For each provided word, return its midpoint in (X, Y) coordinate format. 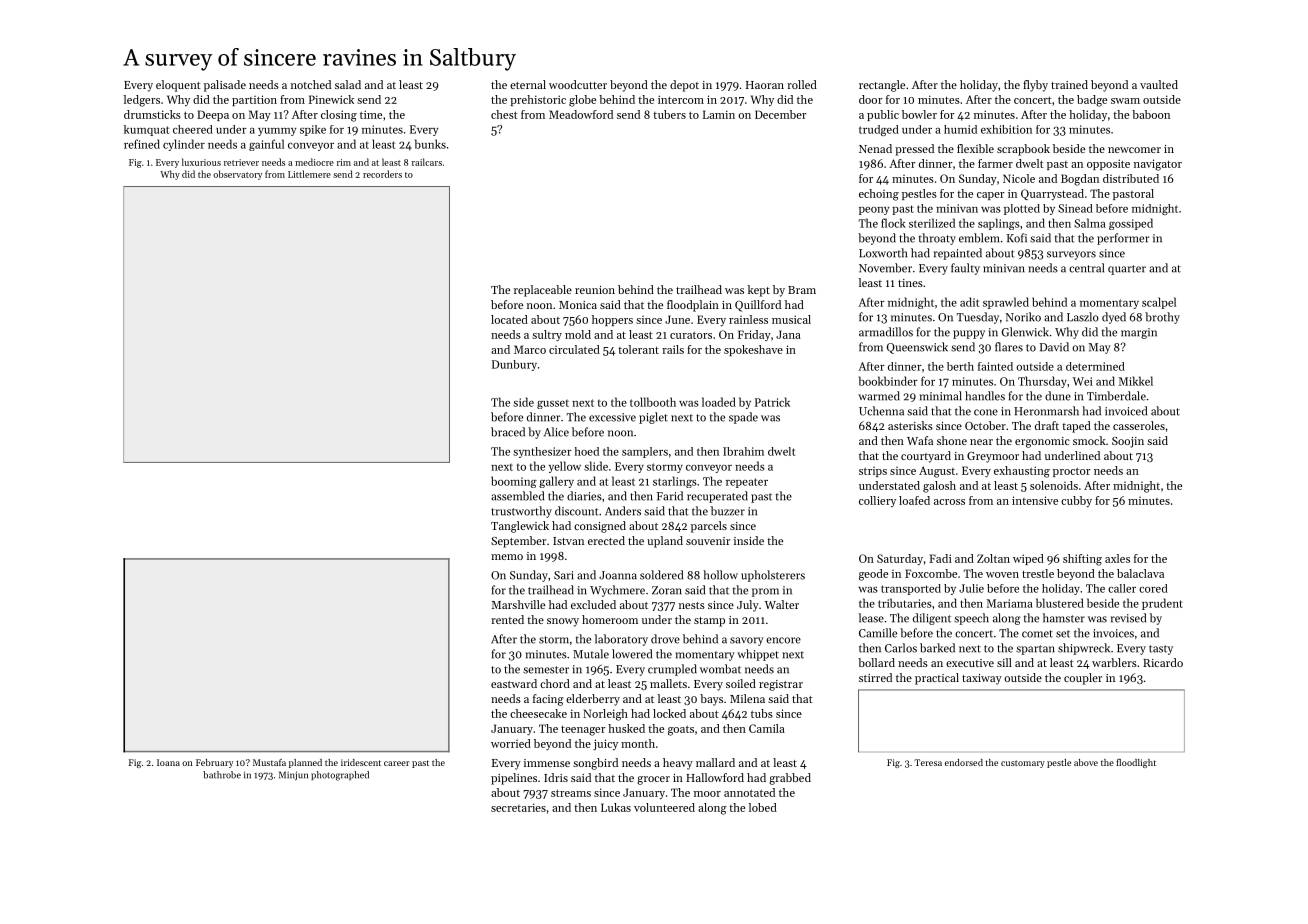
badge (1092, 101)
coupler (1083, 679)
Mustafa (269, 762)
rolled (802, 84)
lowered (632, 654)
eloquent (178, 86)
